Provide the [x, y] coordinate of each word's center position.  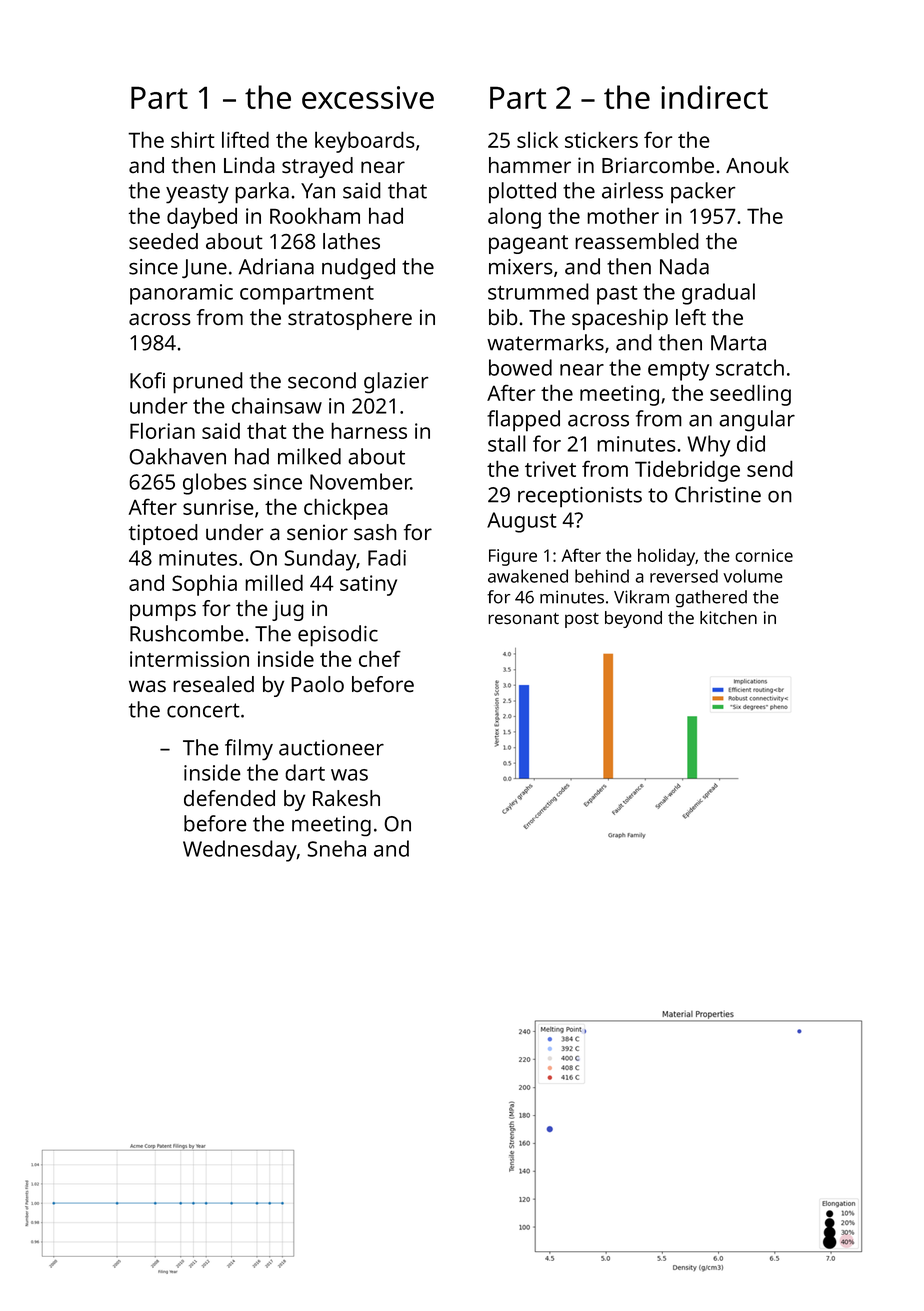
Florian [162, 430]
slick [537, 139]
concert [203, 710]
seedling [750, 395]
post [582, 620]
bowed [520, 367]
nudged [358, 268]
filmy [249, 749]
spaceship [620, 319]
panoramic [181, 294]
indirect [714, 97]
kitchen [728, 618]
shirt [193, 139]
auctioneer [331, 748]
